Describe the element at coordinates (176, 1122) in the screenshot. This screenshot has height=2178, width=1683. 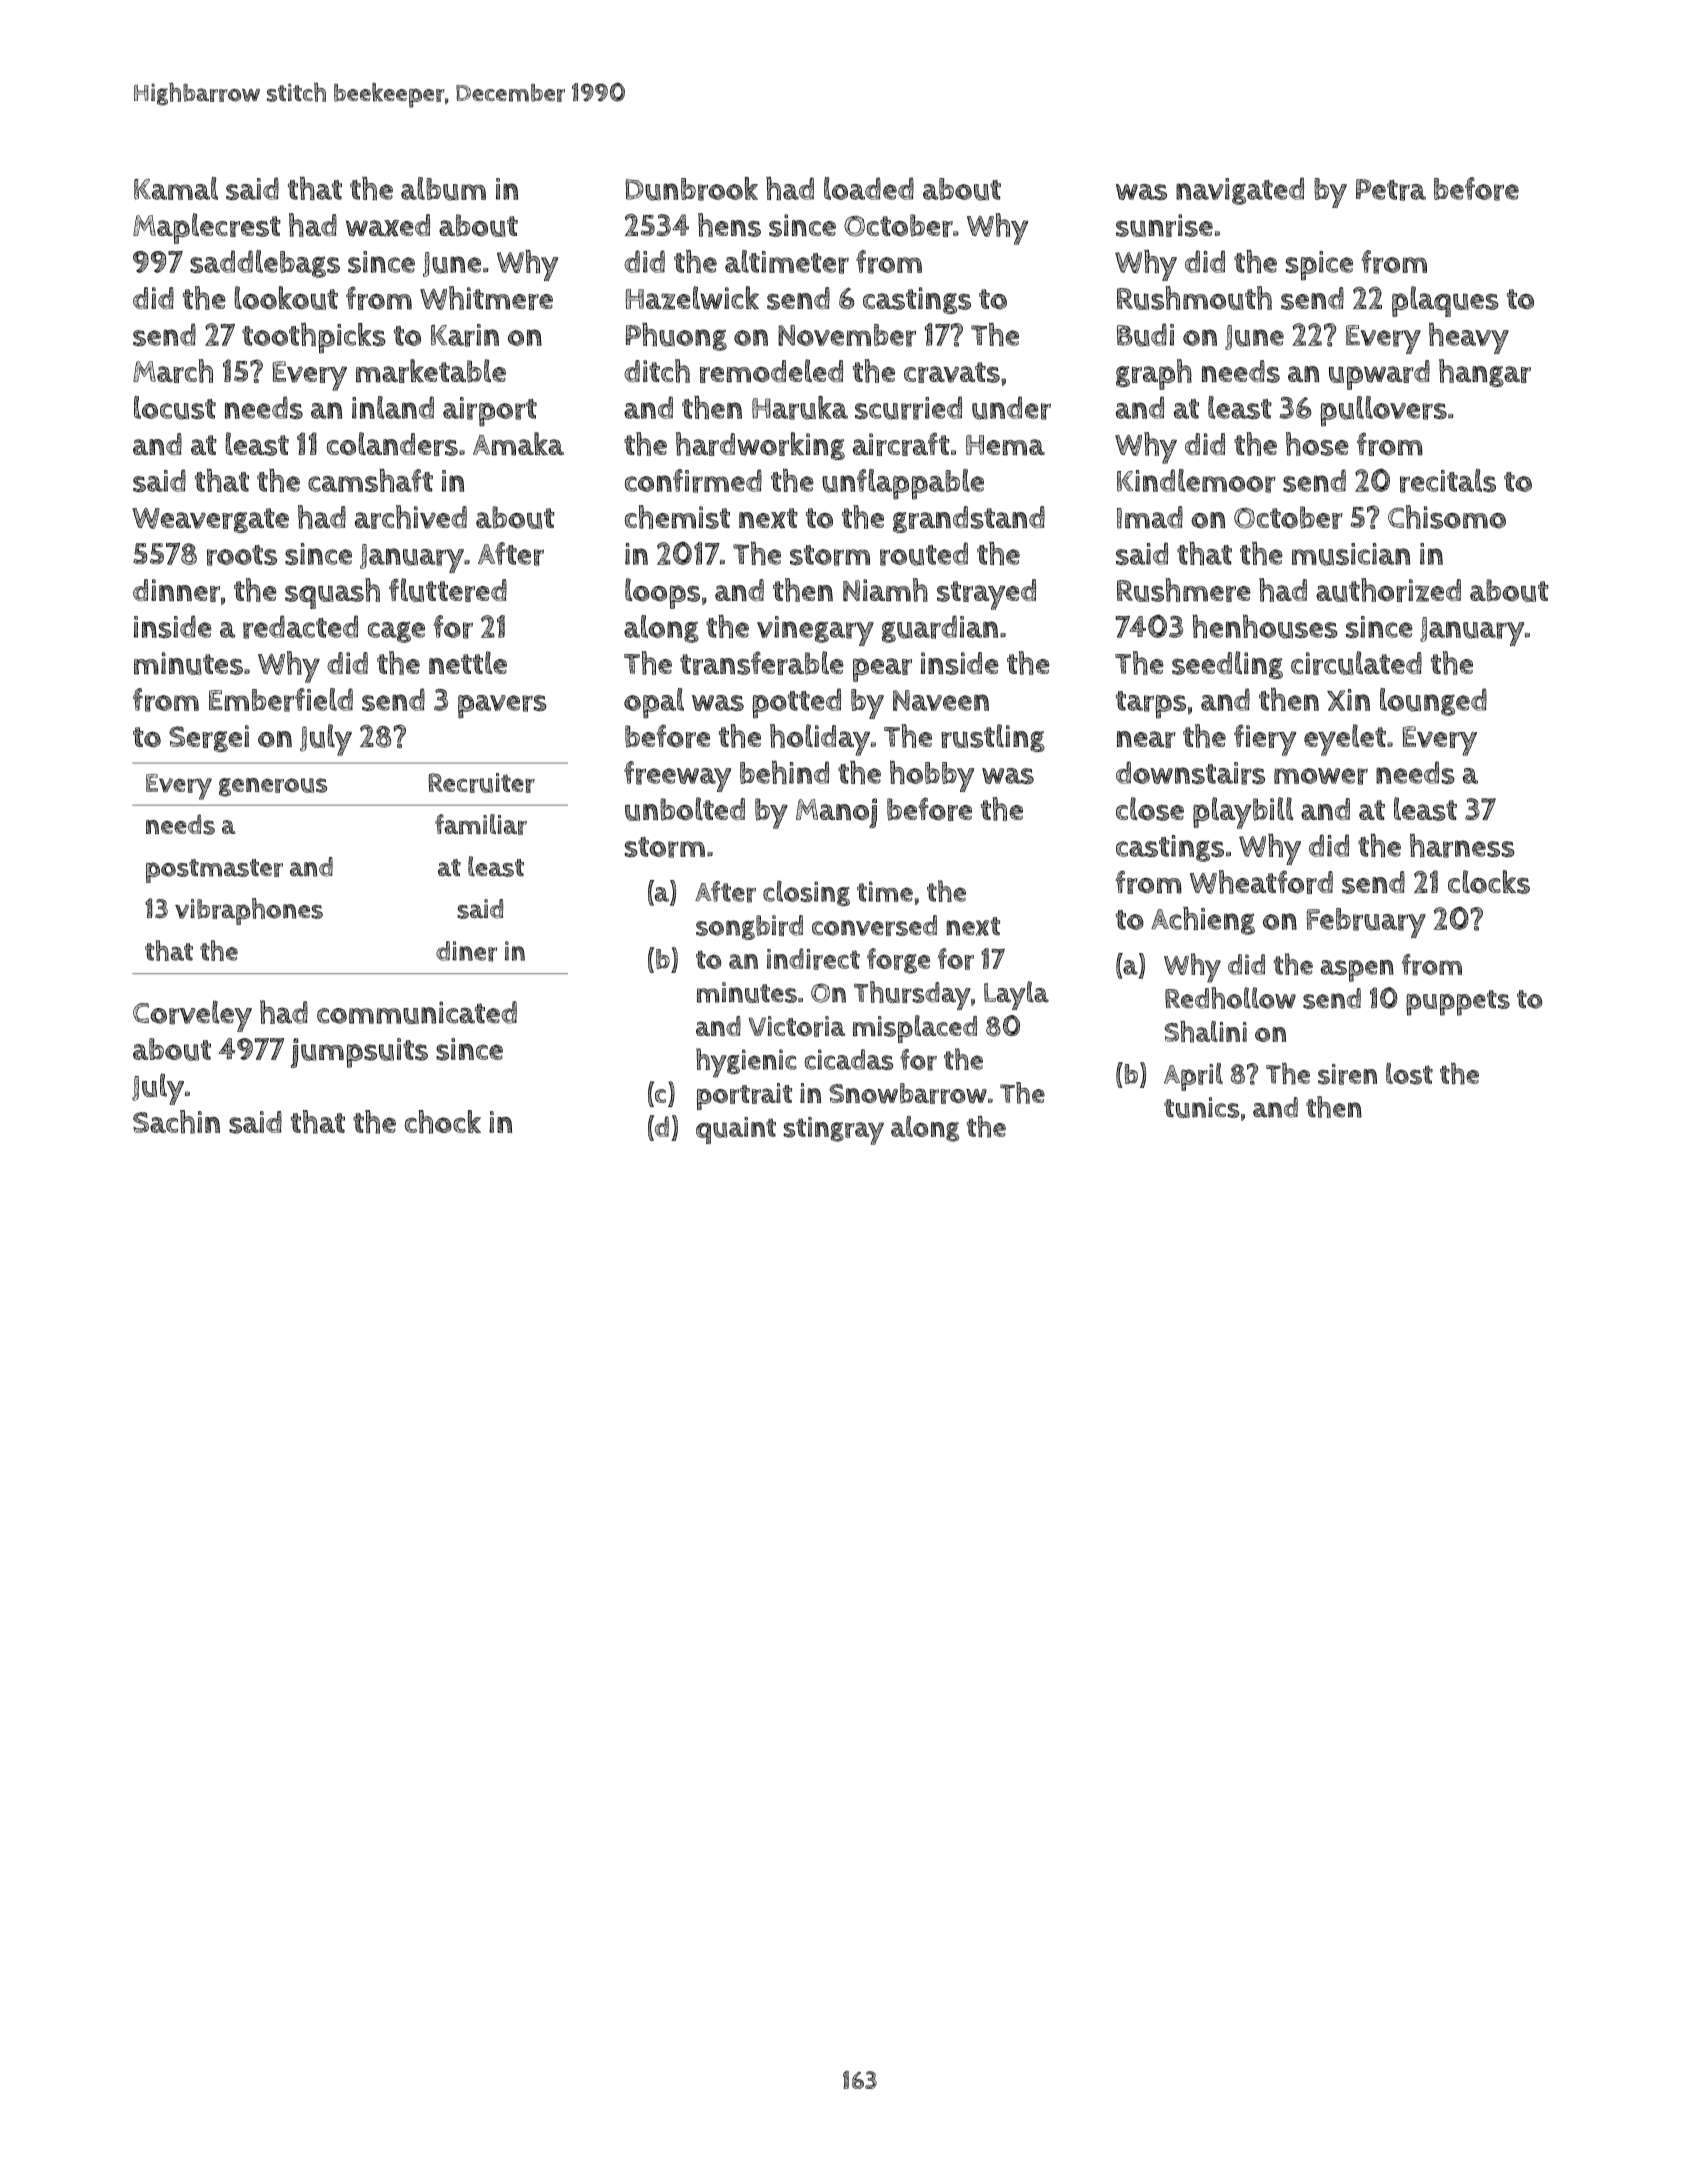
I see `Sachin` at that location.
